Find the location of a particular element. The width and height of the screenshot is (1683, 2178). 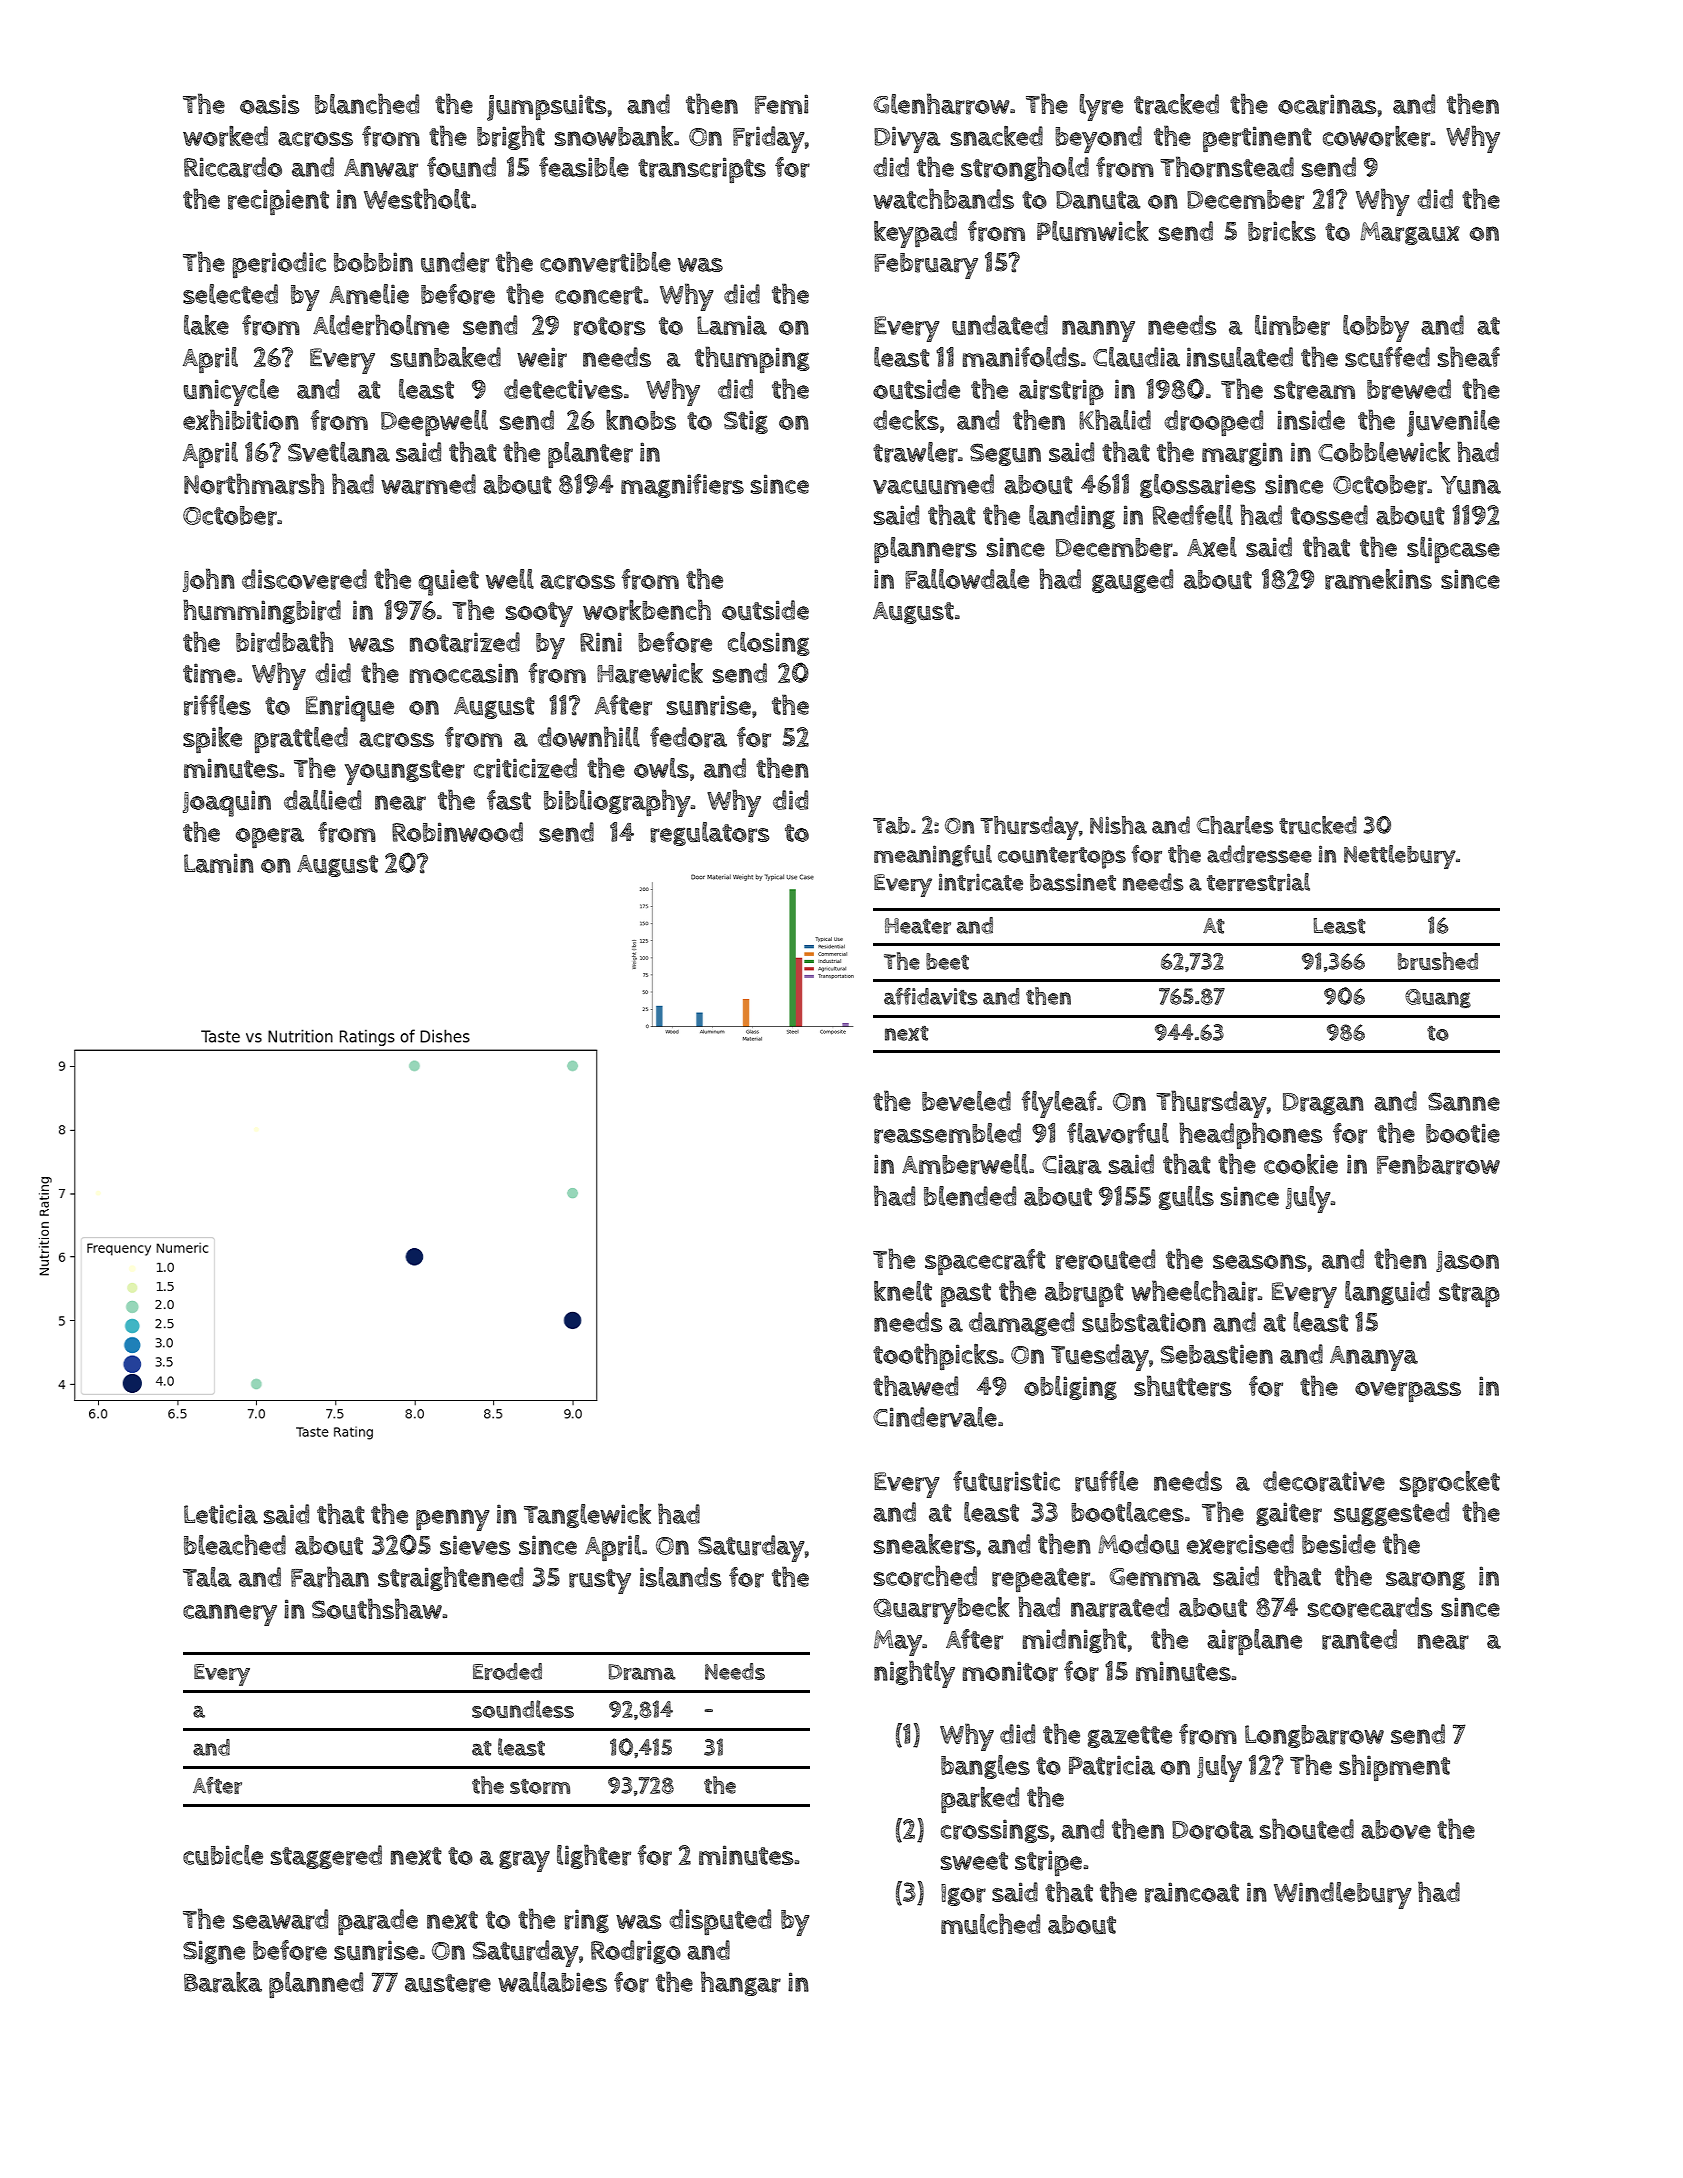

Lamin is located at coordinates (219, 863).
